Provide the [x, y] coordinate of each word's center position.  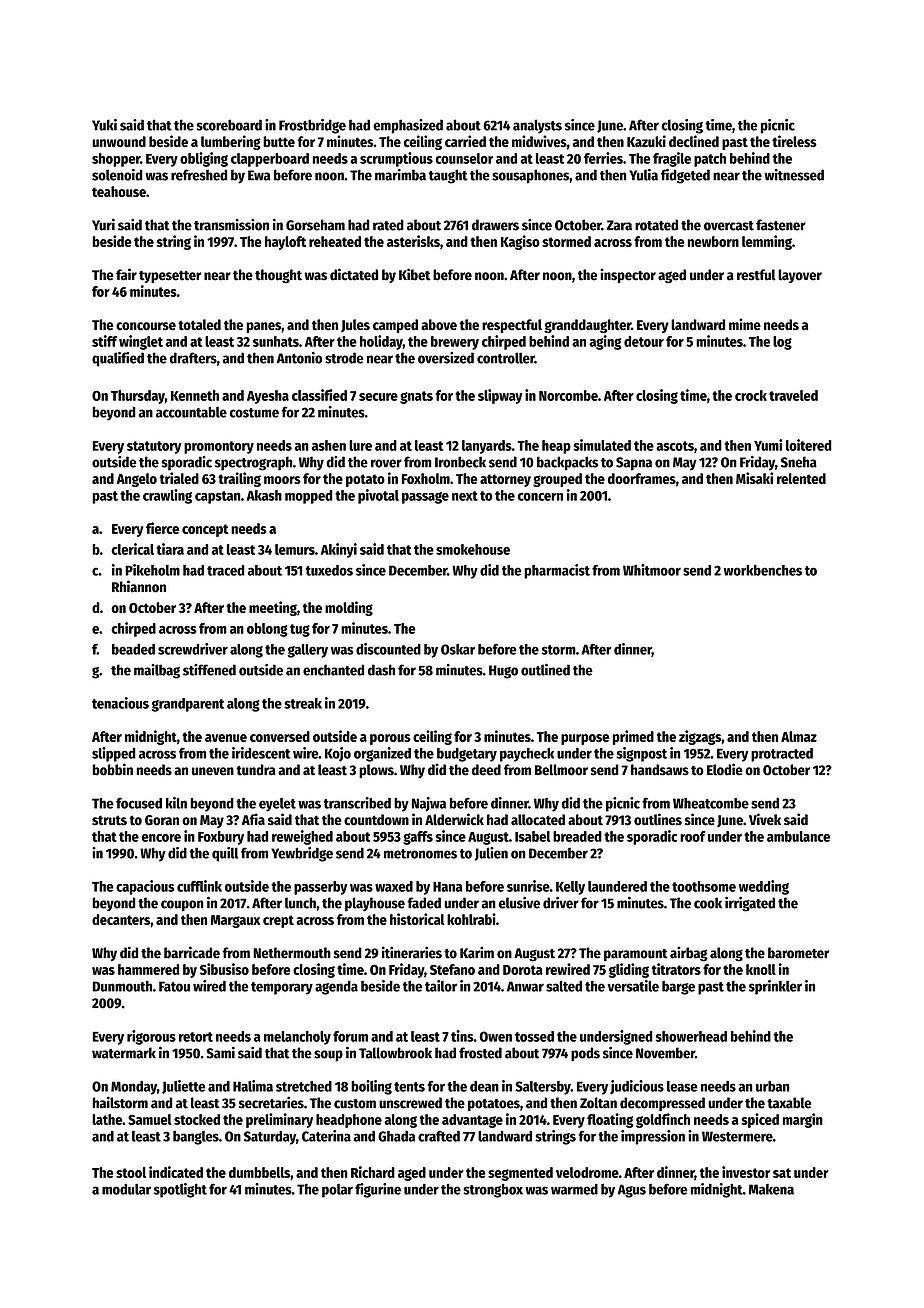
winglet [141, 342]
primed [633, 737]
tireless [794, 141]
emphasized [408, 126]
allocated [538, 820]
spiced [760, 1120]
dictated [354, 274]
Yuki [104, 125]
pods [585, 1054]
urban [772, 1086]
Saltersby [543, 1088]
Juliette [183, 1087]
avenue [226, 738]
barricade [192, 952]
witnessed [794, 175]
